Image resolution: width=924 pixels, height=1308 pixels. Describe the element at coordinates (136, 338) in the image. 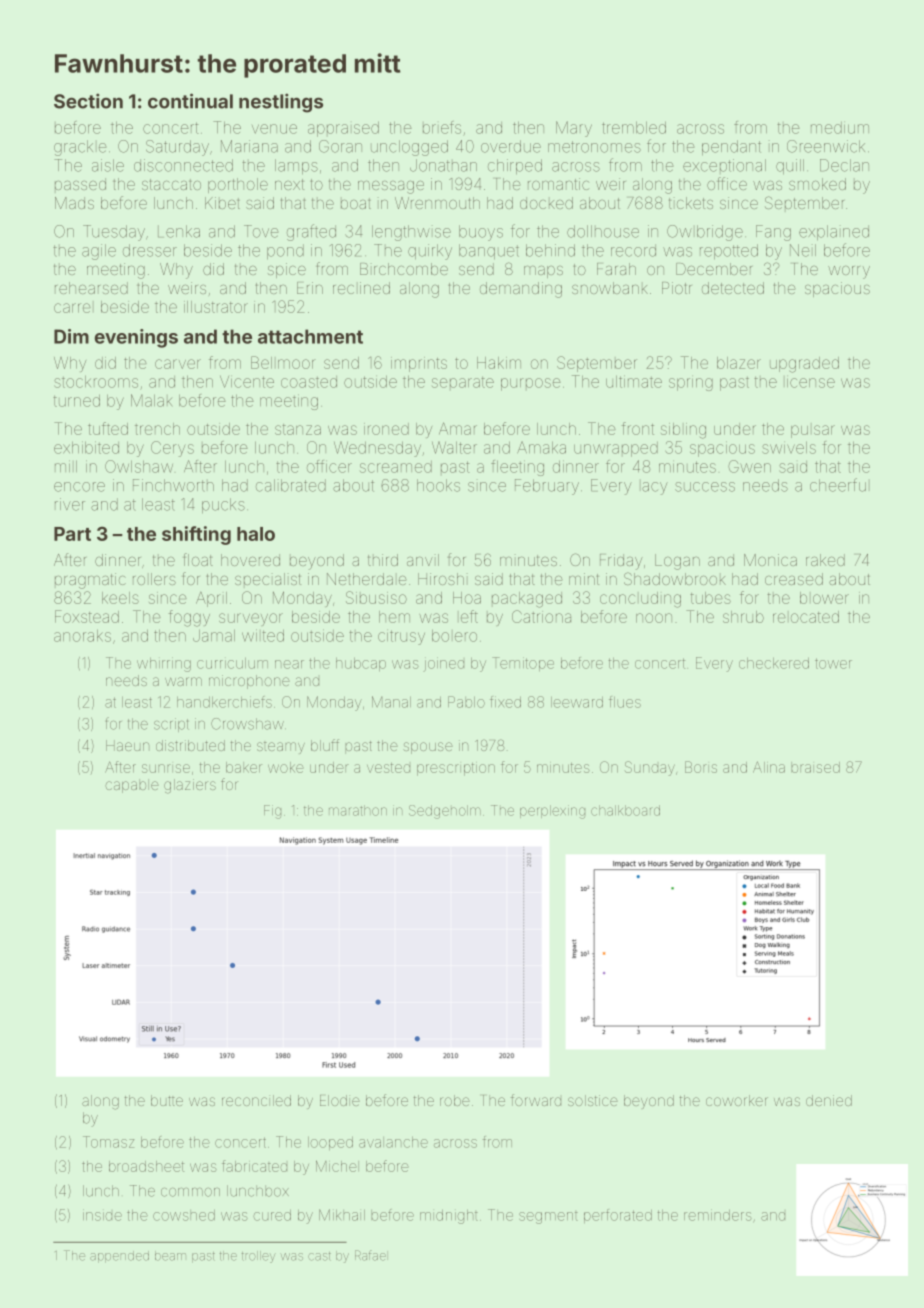

I see `evenings` at that location.
